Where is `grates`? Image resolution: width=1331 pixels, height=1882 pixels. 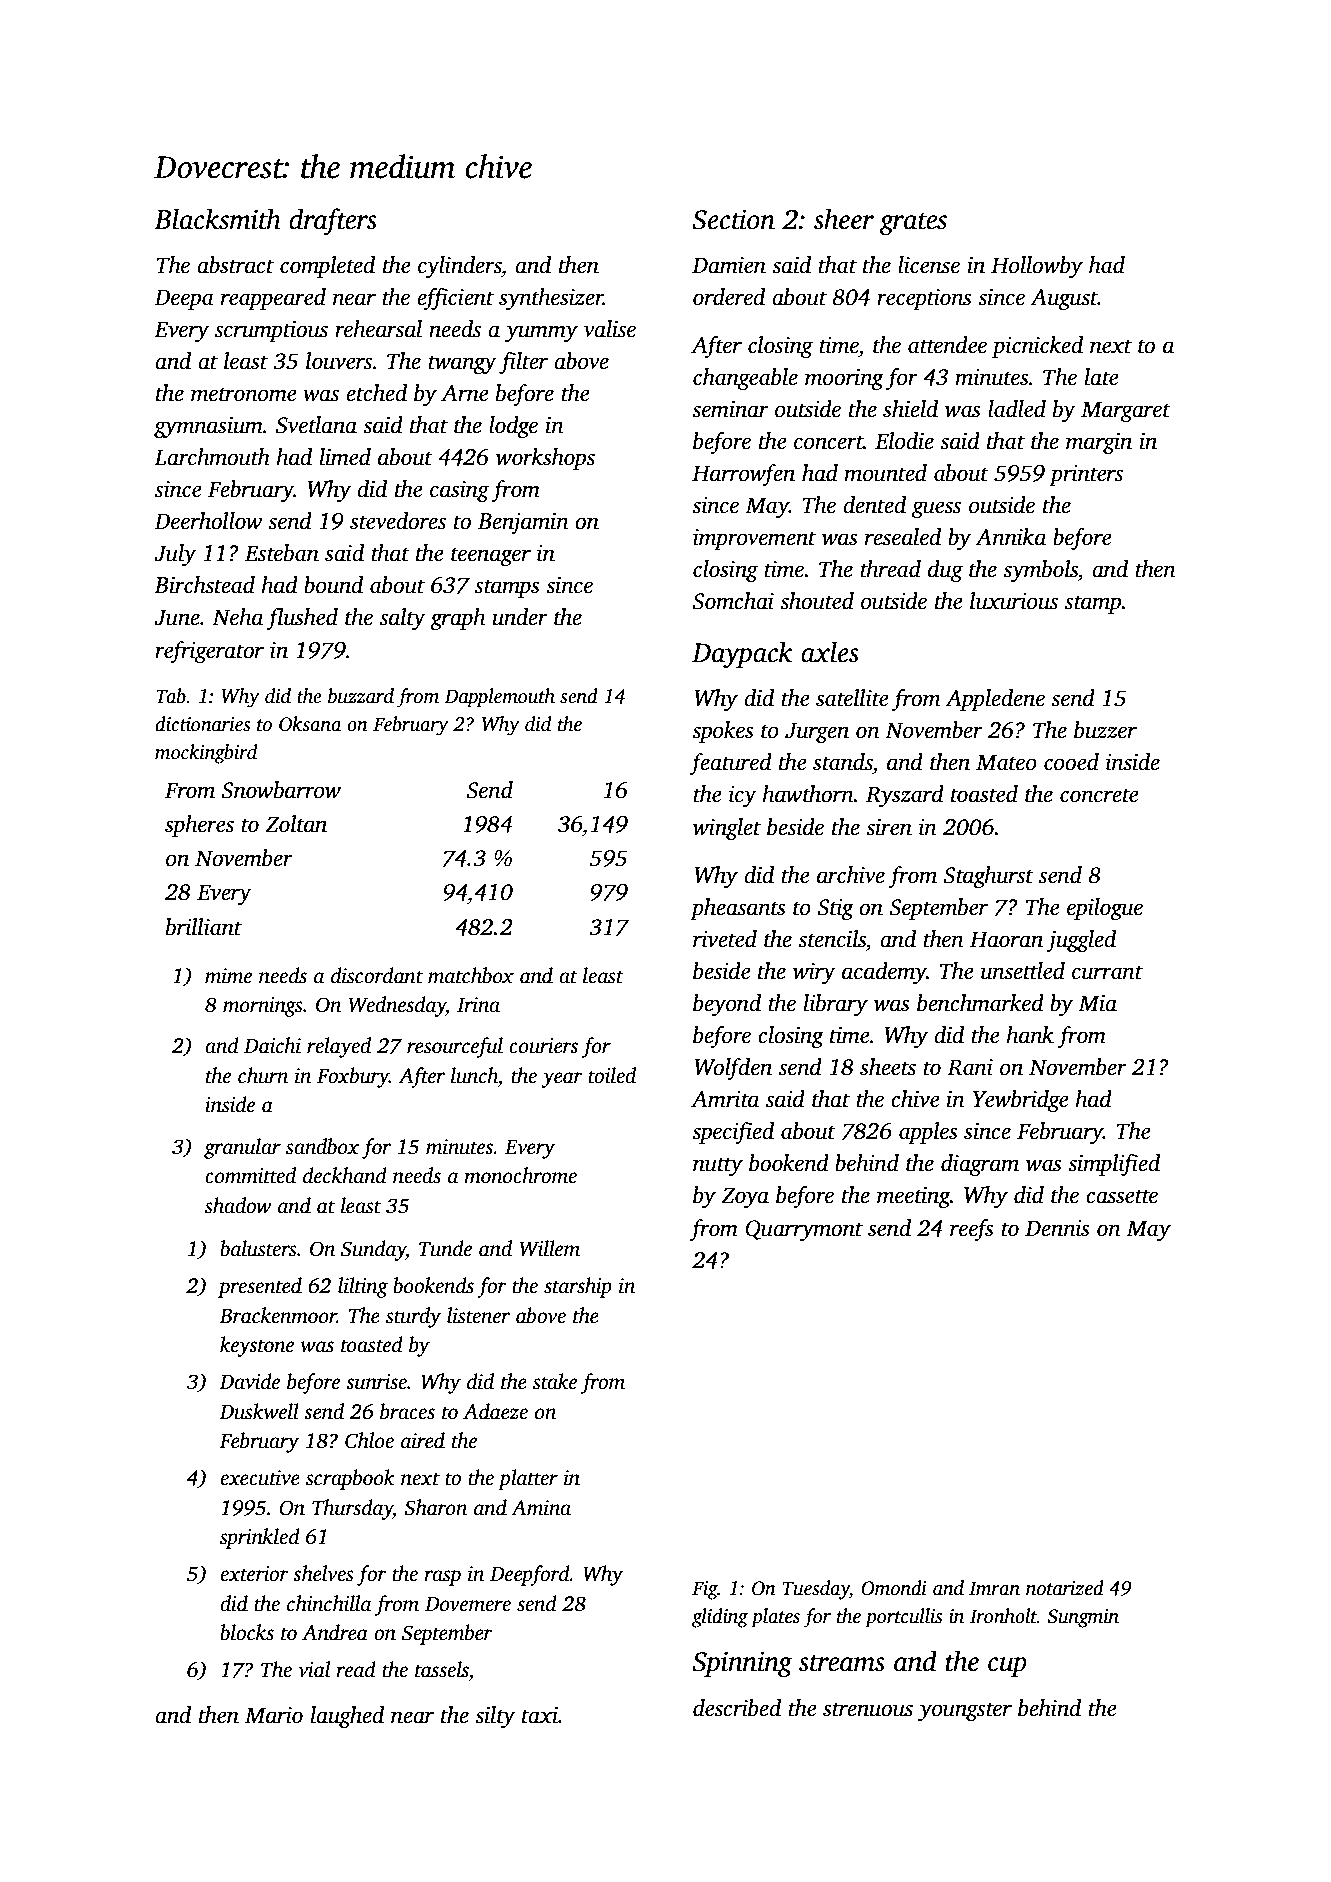 grates is located at coordinates (913, 224).
